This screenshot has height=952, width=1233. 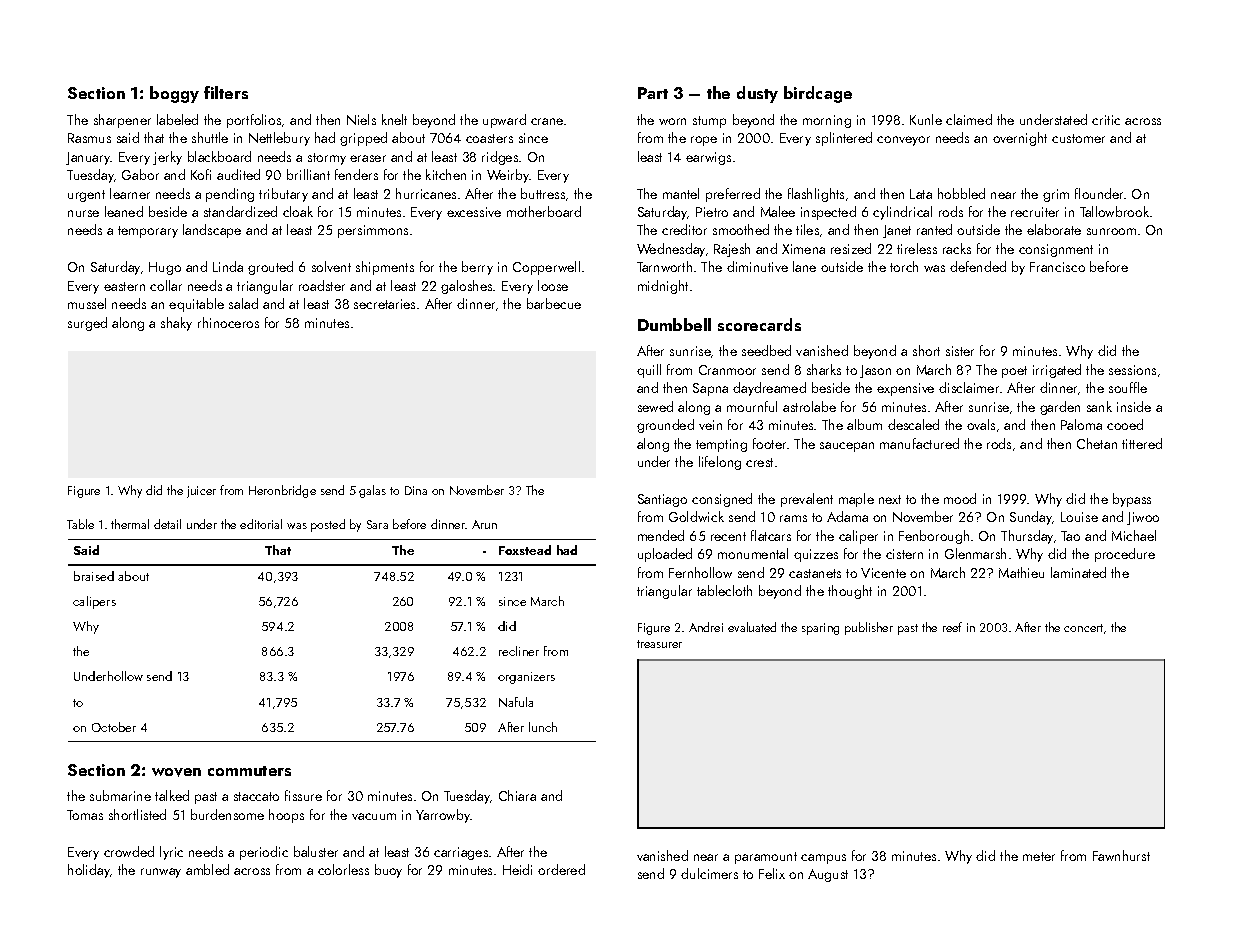 What do you see at coordinates (720, 463) in the screenshot?
I see `lifelong` at bounding box center [720, 463].
